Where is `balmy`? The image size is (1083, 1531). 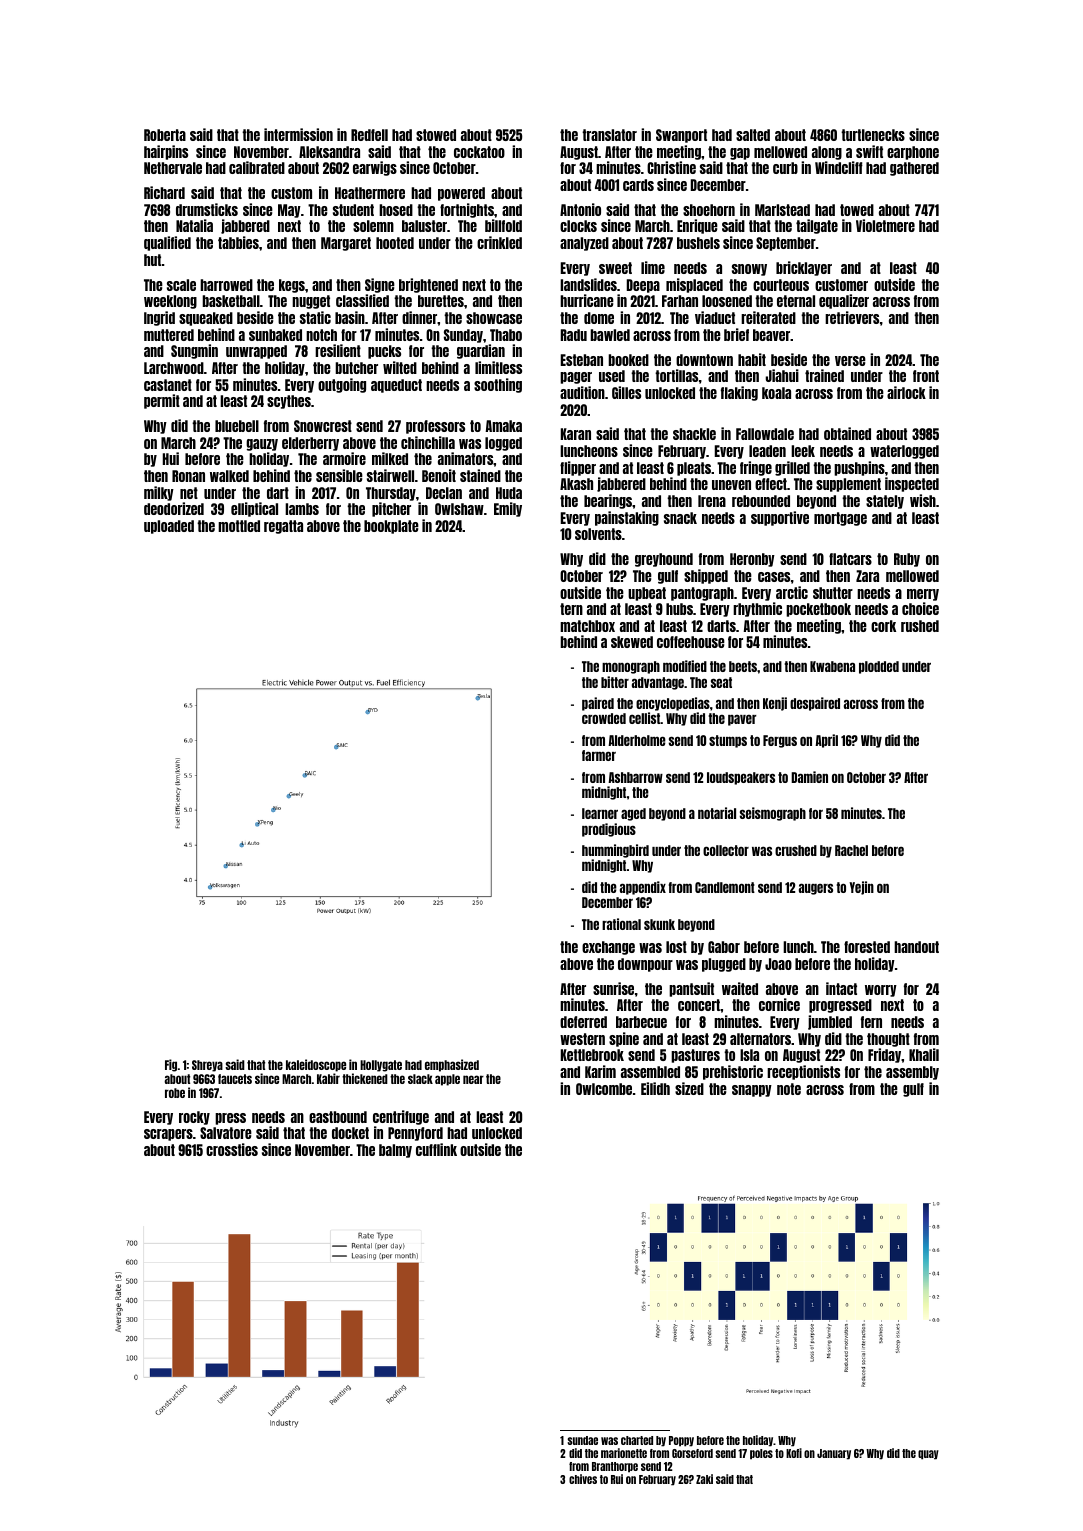 balmy is located at coordinates (395, 1151).
